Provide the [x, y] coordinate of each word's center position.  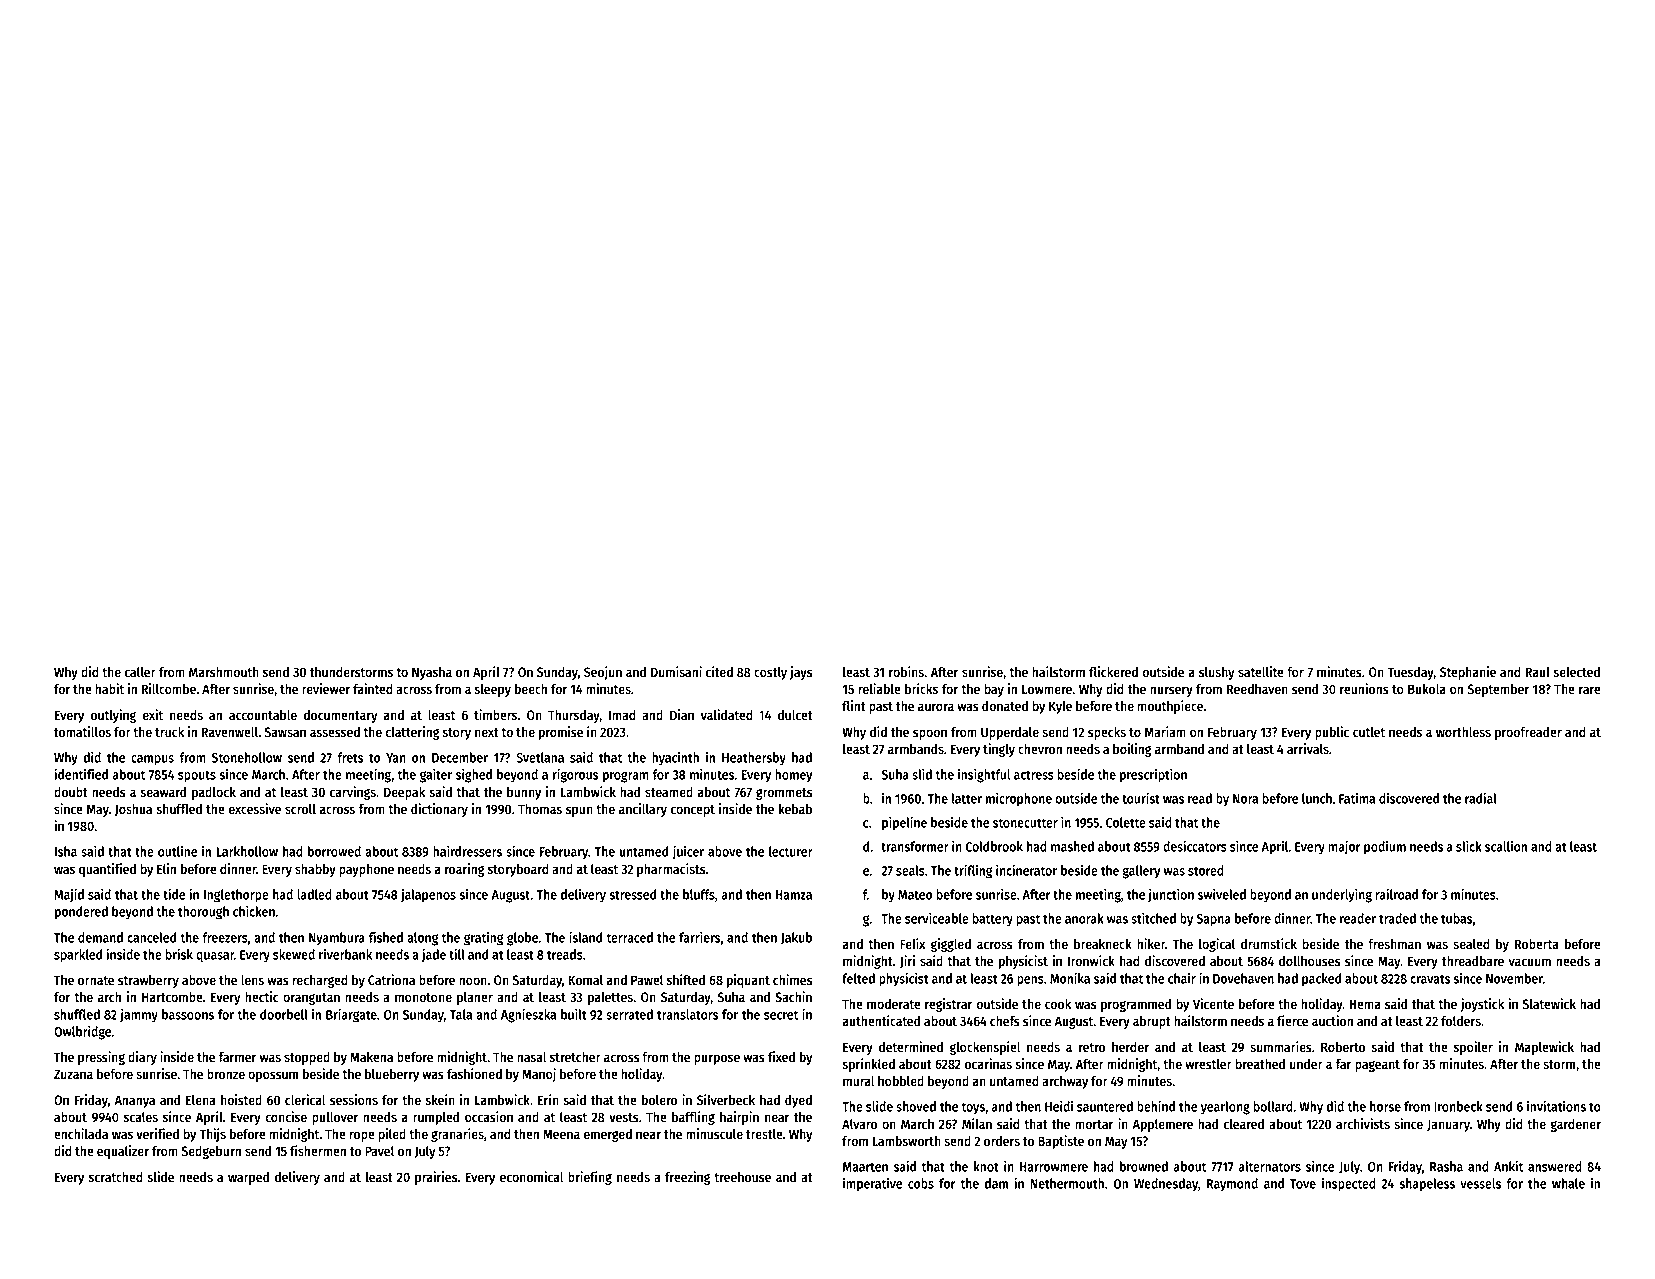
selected [1577, 672]
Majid [69, 895]
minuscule [714, 1134]
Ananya [135, 1101]
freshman [1394, 944]
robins [906, 672]
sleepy [493, 690]
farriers [699, 937]
